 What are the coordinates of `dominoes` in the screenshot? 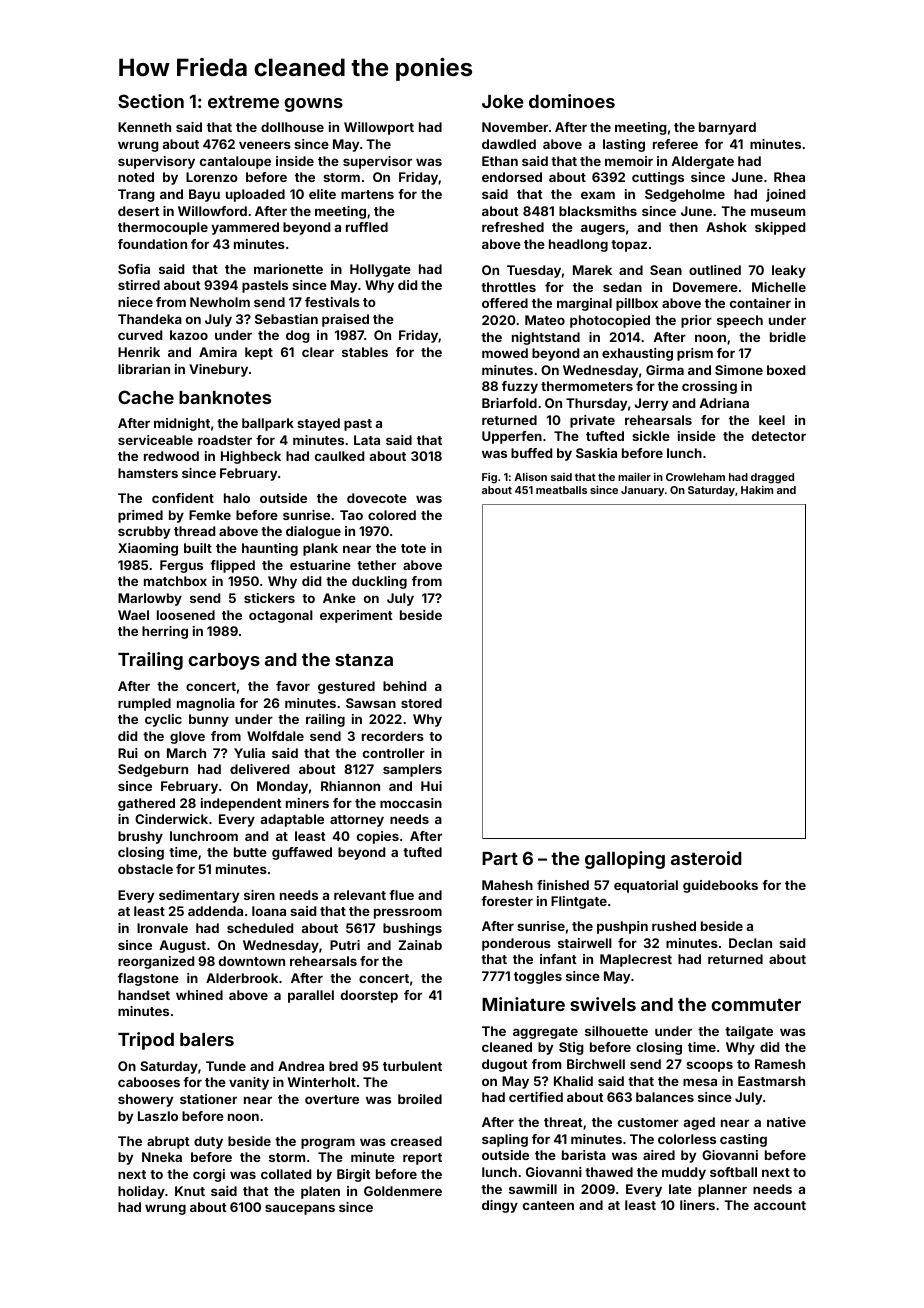 It's located at (572, 101).
